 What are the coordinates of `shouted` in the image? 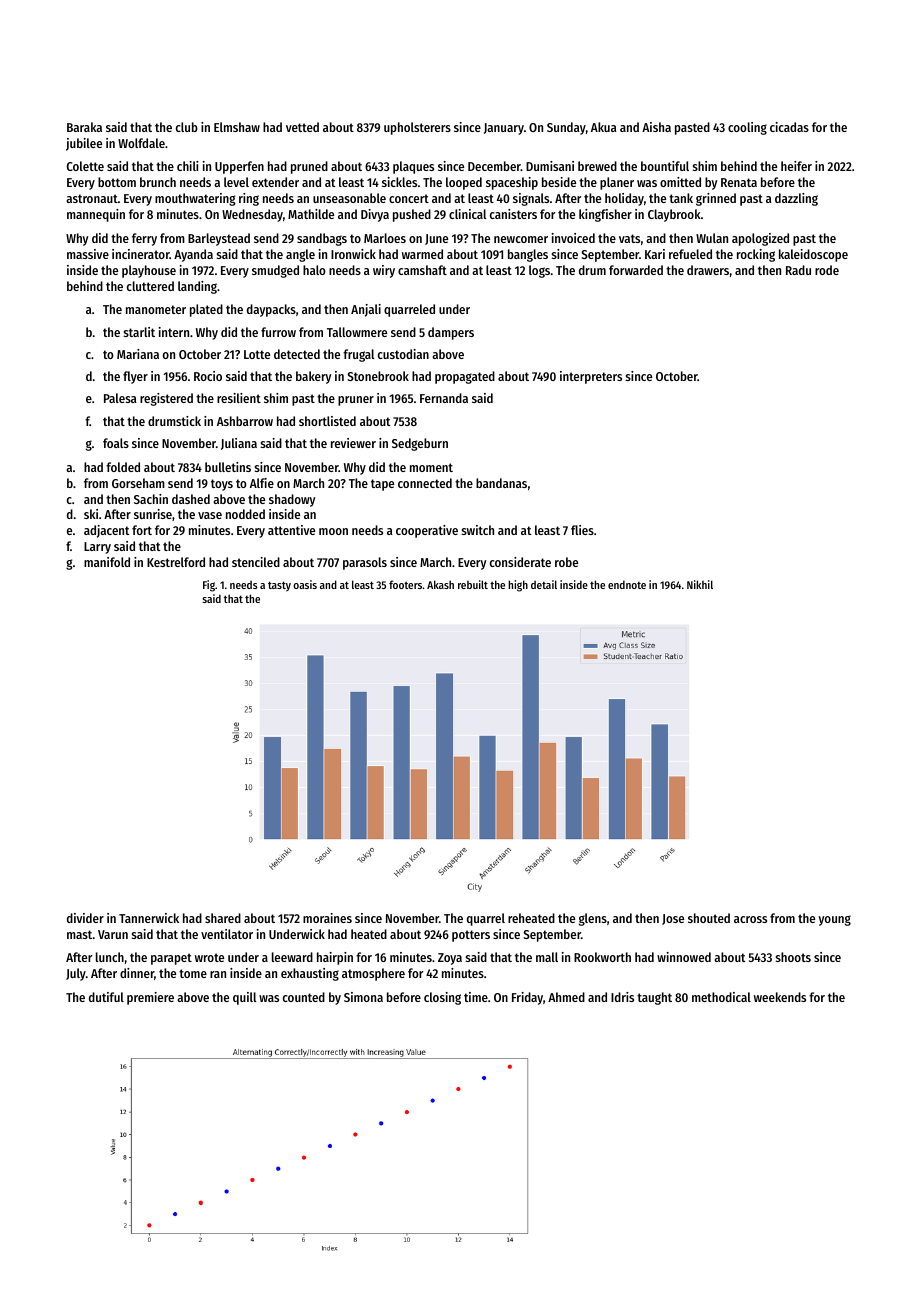 It's located at (709, 918).
